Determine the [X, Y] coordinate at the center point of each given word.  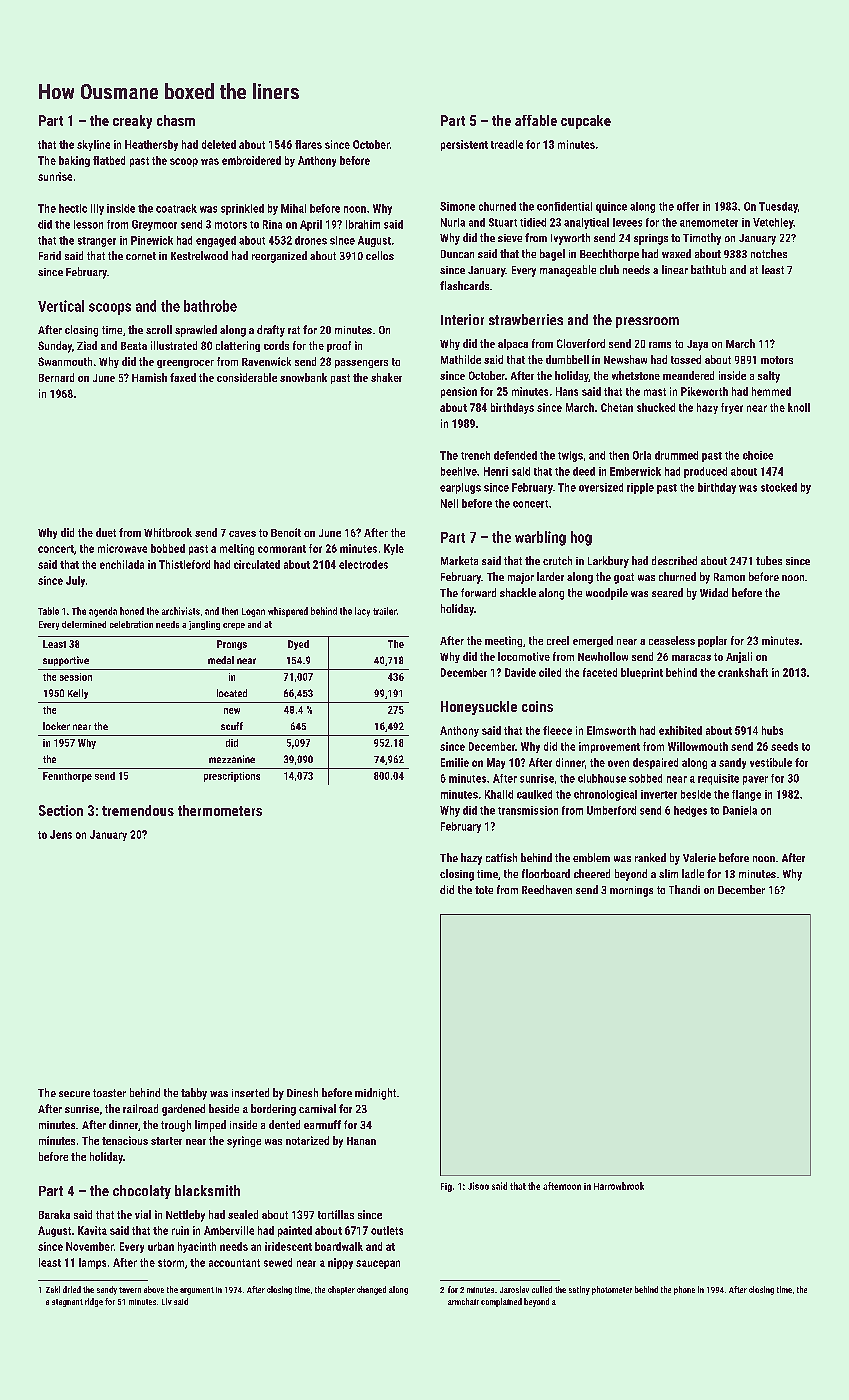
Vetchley [773, 223]
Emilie [455, 762]
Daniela [740, 810]
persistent [464, 145]
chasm [176, 120]
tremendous [138, 810]
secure [74, 1094]
